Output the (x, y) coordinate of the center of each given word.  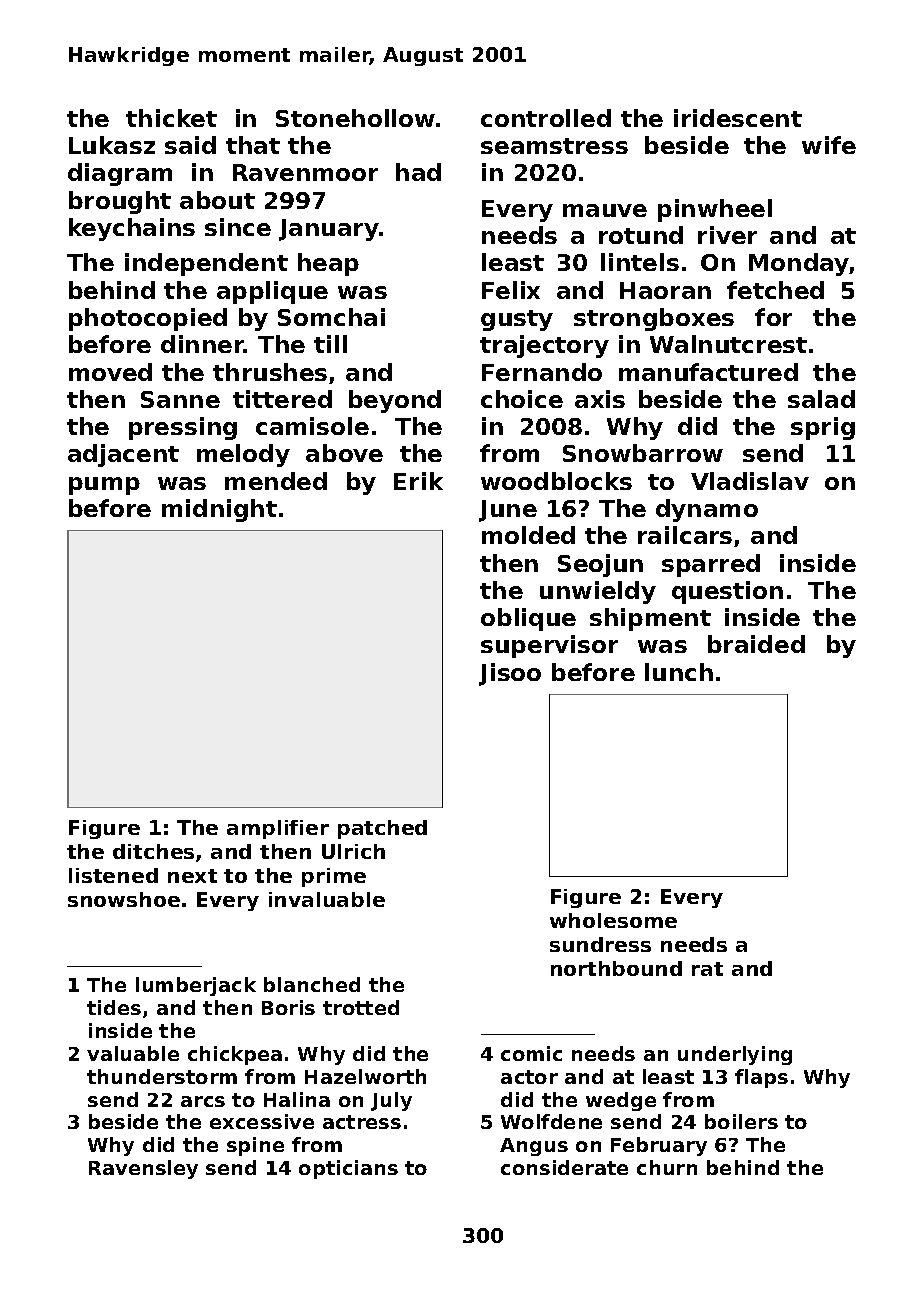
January (329, 230)
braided (756, 644)
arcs (203, 1101)
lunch (679, 672)
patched (382, 829)
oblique (528, 619)
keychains (132, 229)
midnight (219, 510)
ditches (153, 851)
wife (829, 145)
